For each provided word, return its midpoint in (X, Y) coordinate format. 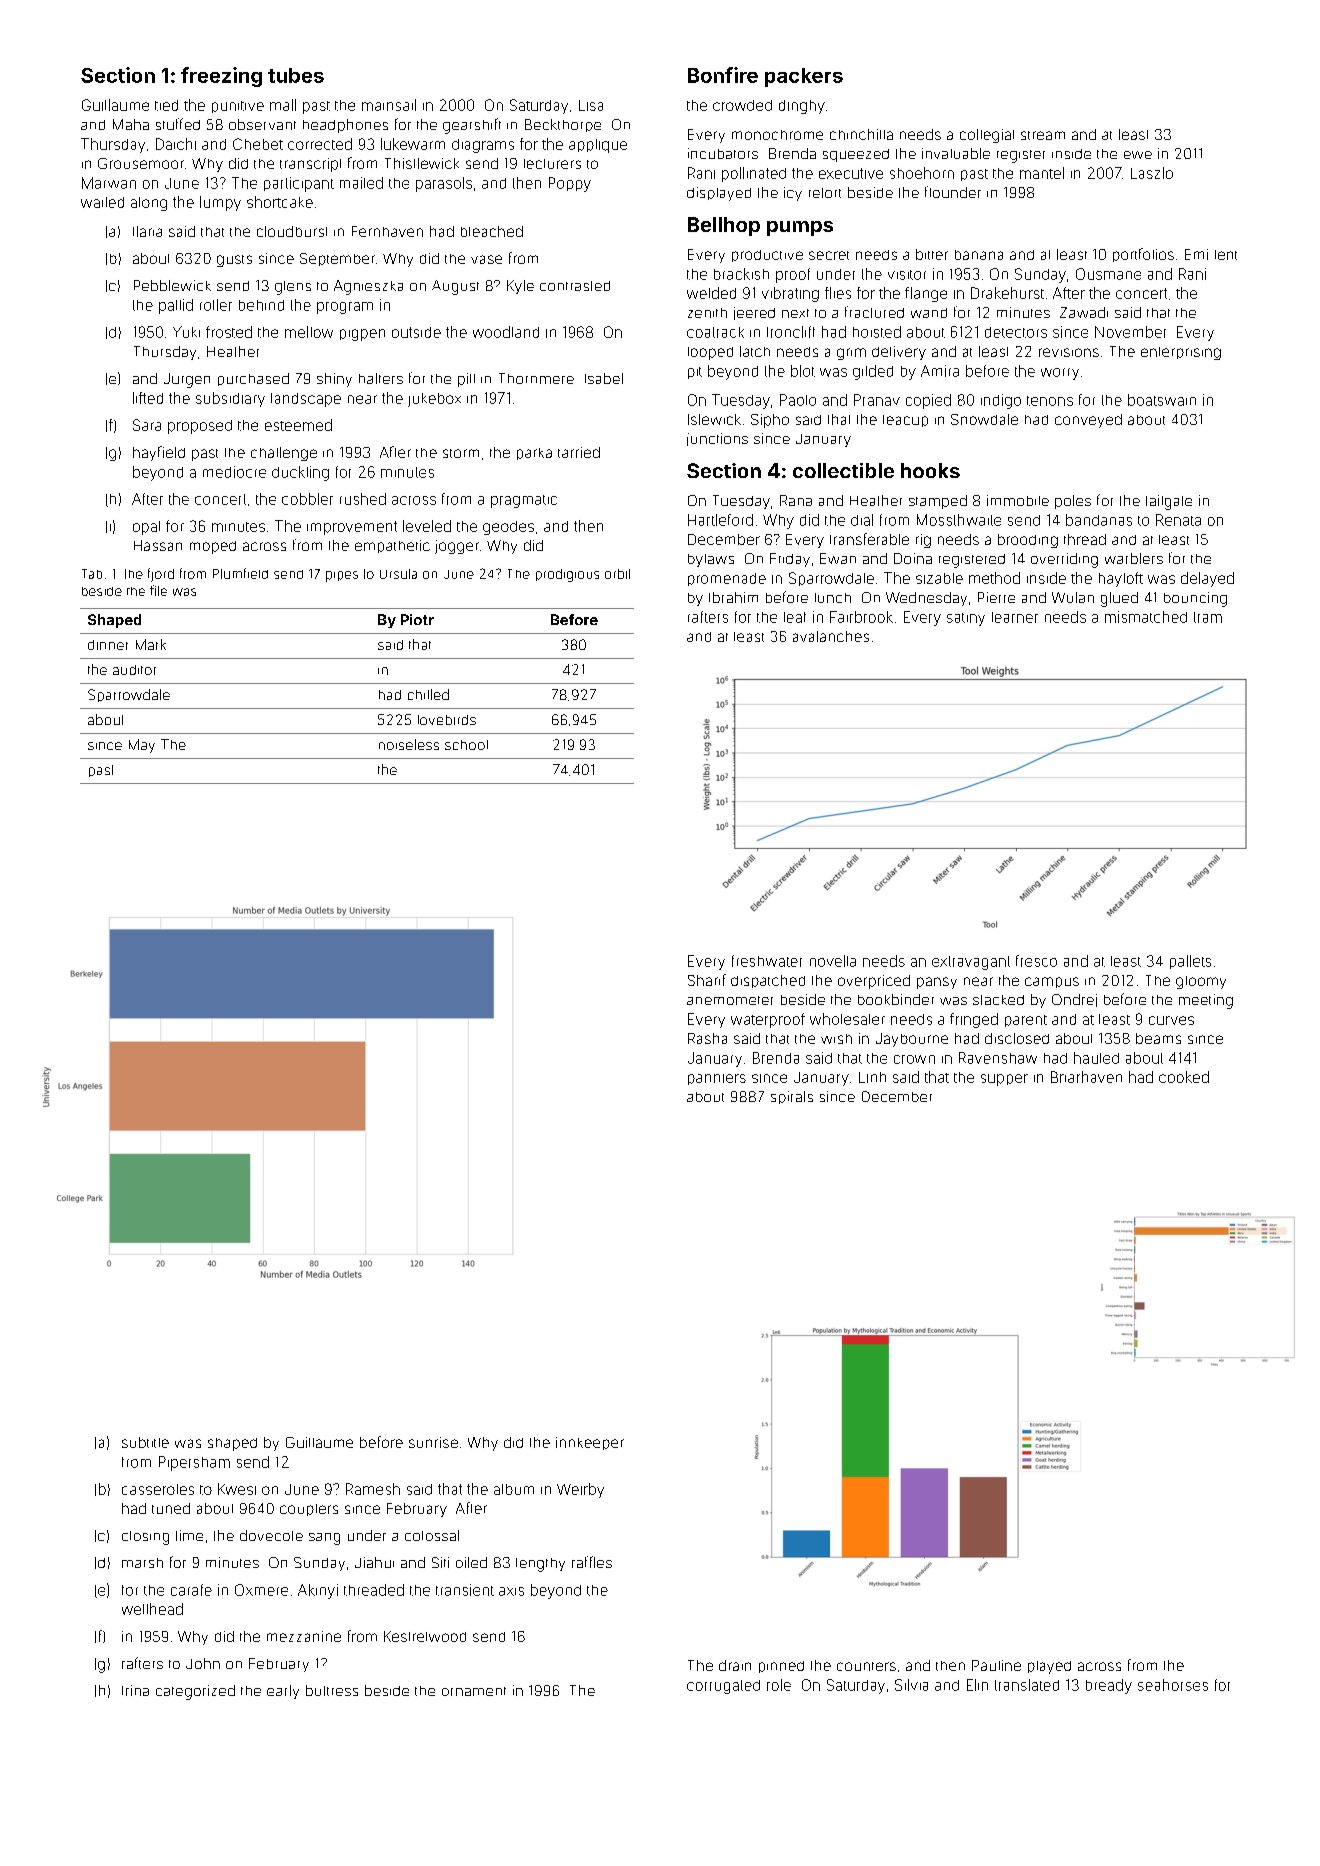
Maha (131, 124)
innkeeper (590, 1443)
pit (695, 373)
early (283, 1692)
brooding (1028, 541)
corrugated (723, 1687)
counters (866, 1666)
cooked (1184, 1077)
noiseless (409, 744)
